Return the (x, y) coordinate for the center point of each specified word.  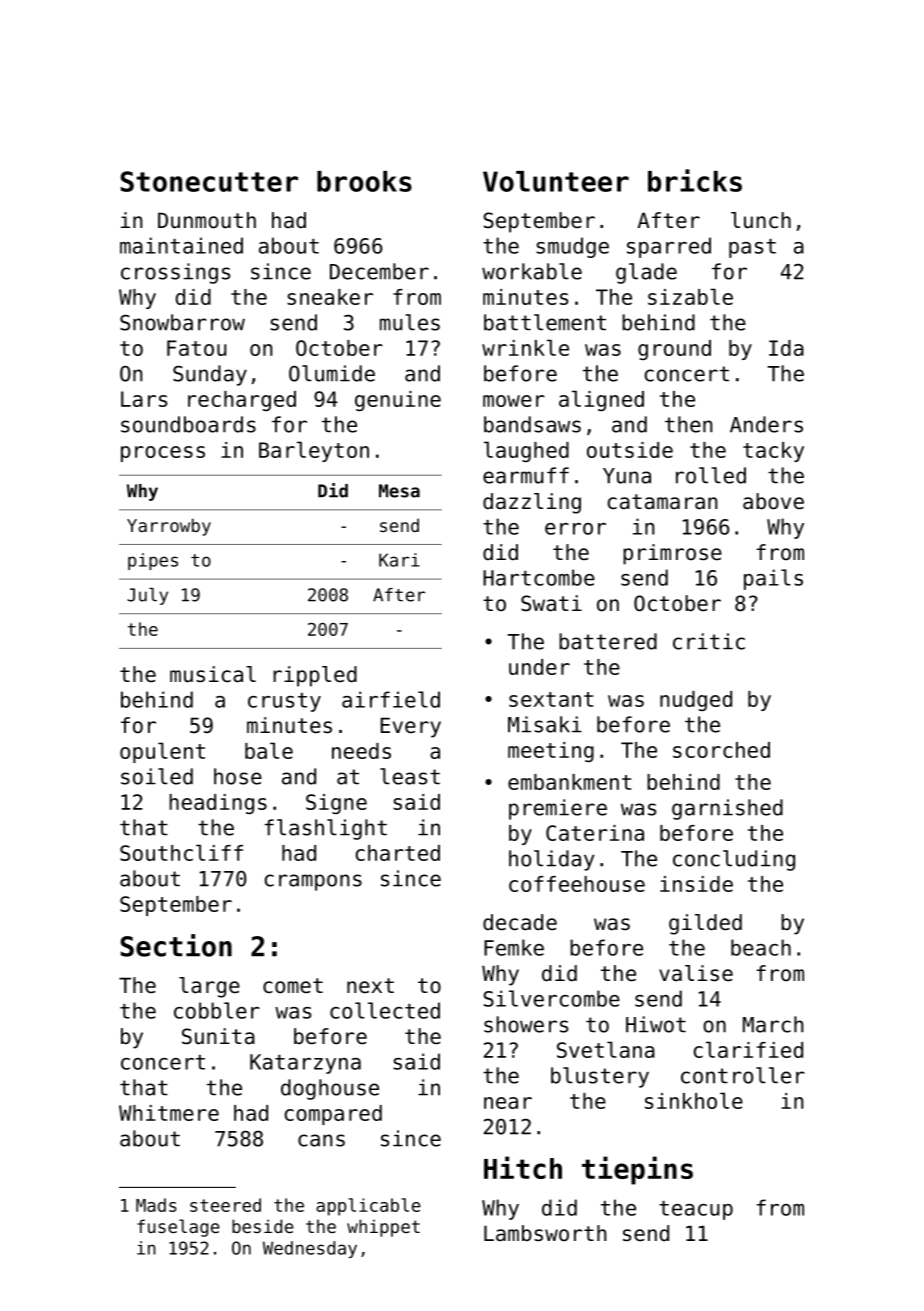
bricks (695, 180)
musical (213, 674)
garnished (727, 809)
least (410, 776)
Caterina (595, 833)
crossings (175, 273)
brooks (364, 181)
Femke (514, 947)
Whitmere (169, 1113)
